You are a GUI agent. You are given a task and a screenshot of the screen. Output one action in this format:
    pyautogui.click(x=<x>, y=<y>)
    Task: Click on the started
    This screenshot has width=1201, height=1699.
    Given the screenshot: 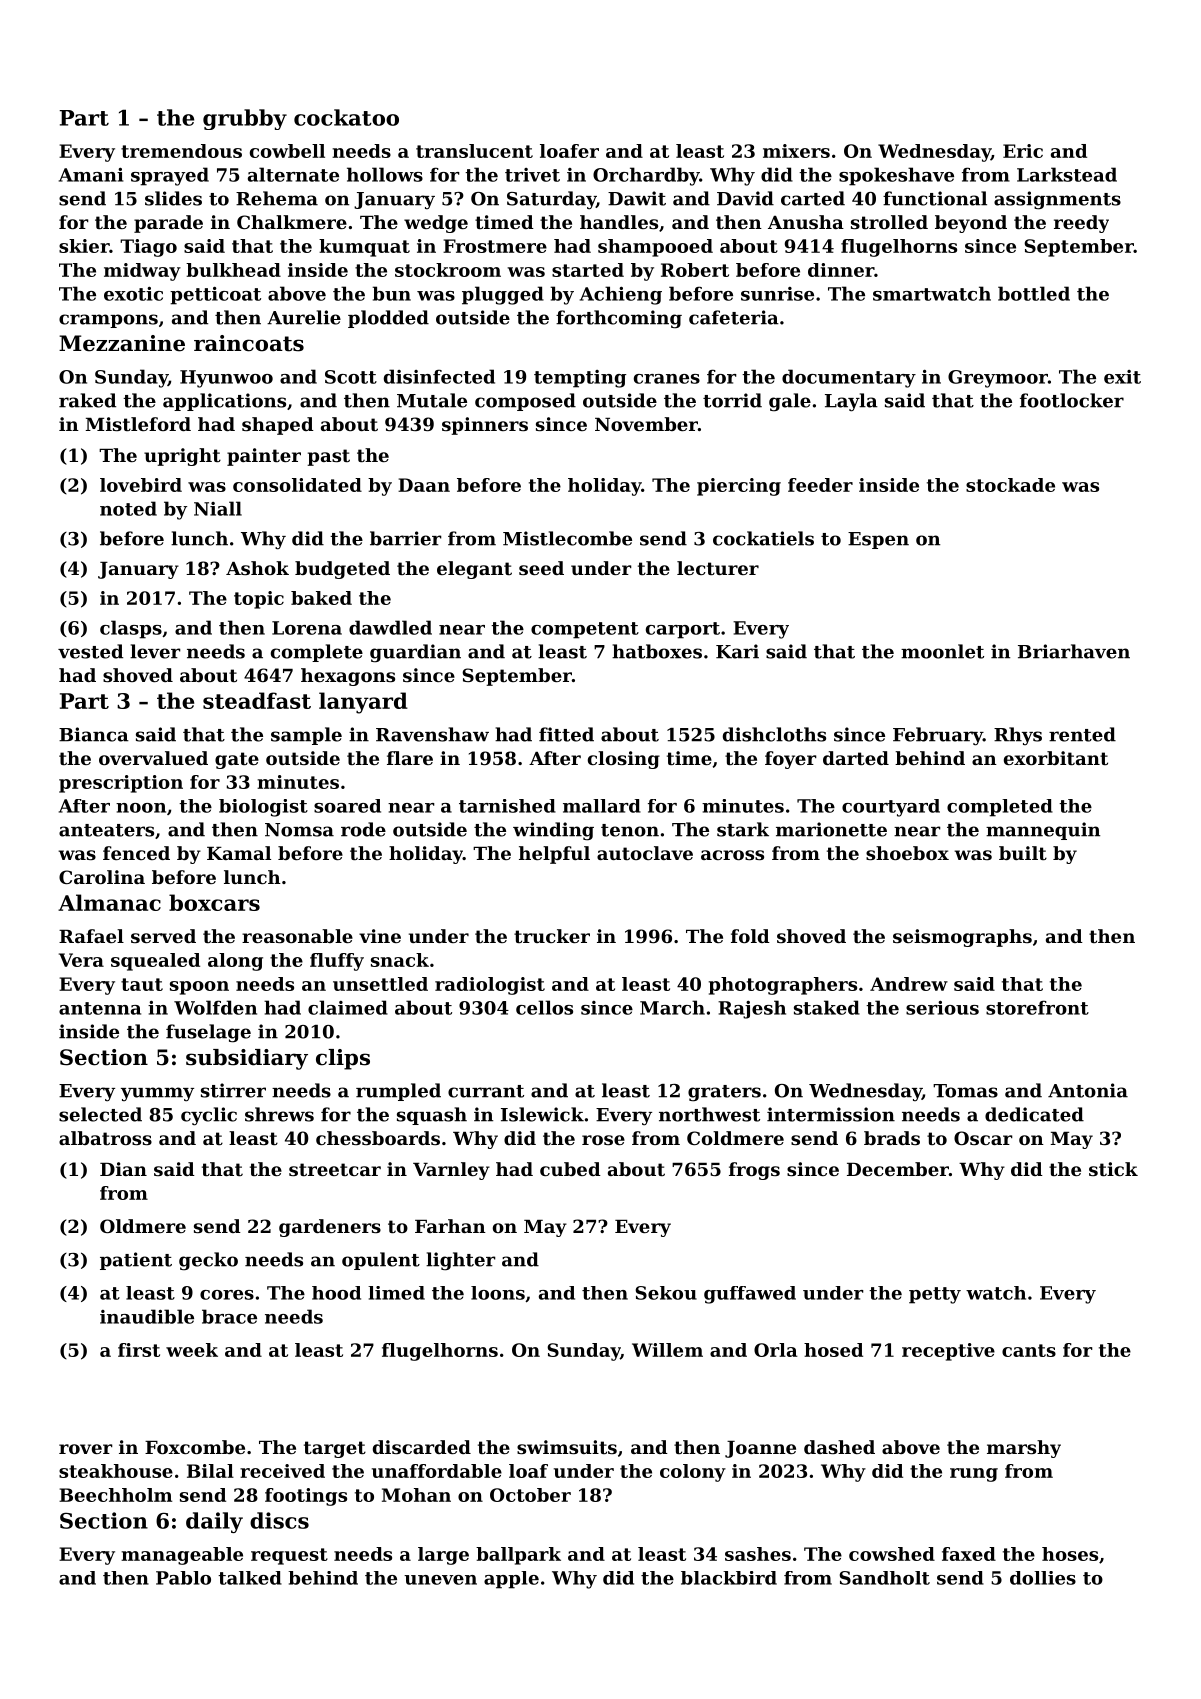 What is the action you would take?
    pyautogui.click(x=588, y=270)
